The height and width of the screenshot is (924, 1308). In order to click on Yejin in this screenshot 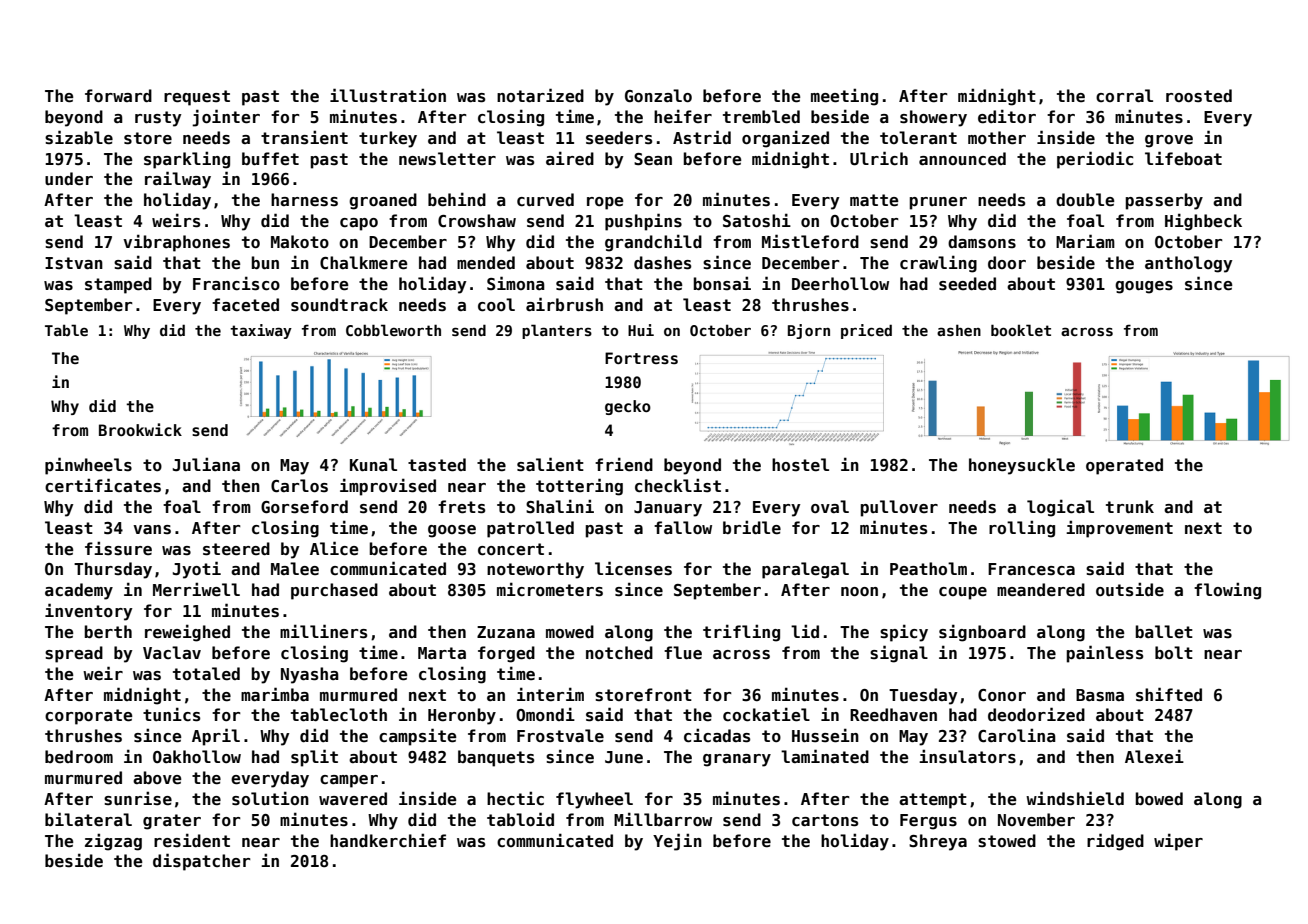, I will do `click(677, 842)`.
